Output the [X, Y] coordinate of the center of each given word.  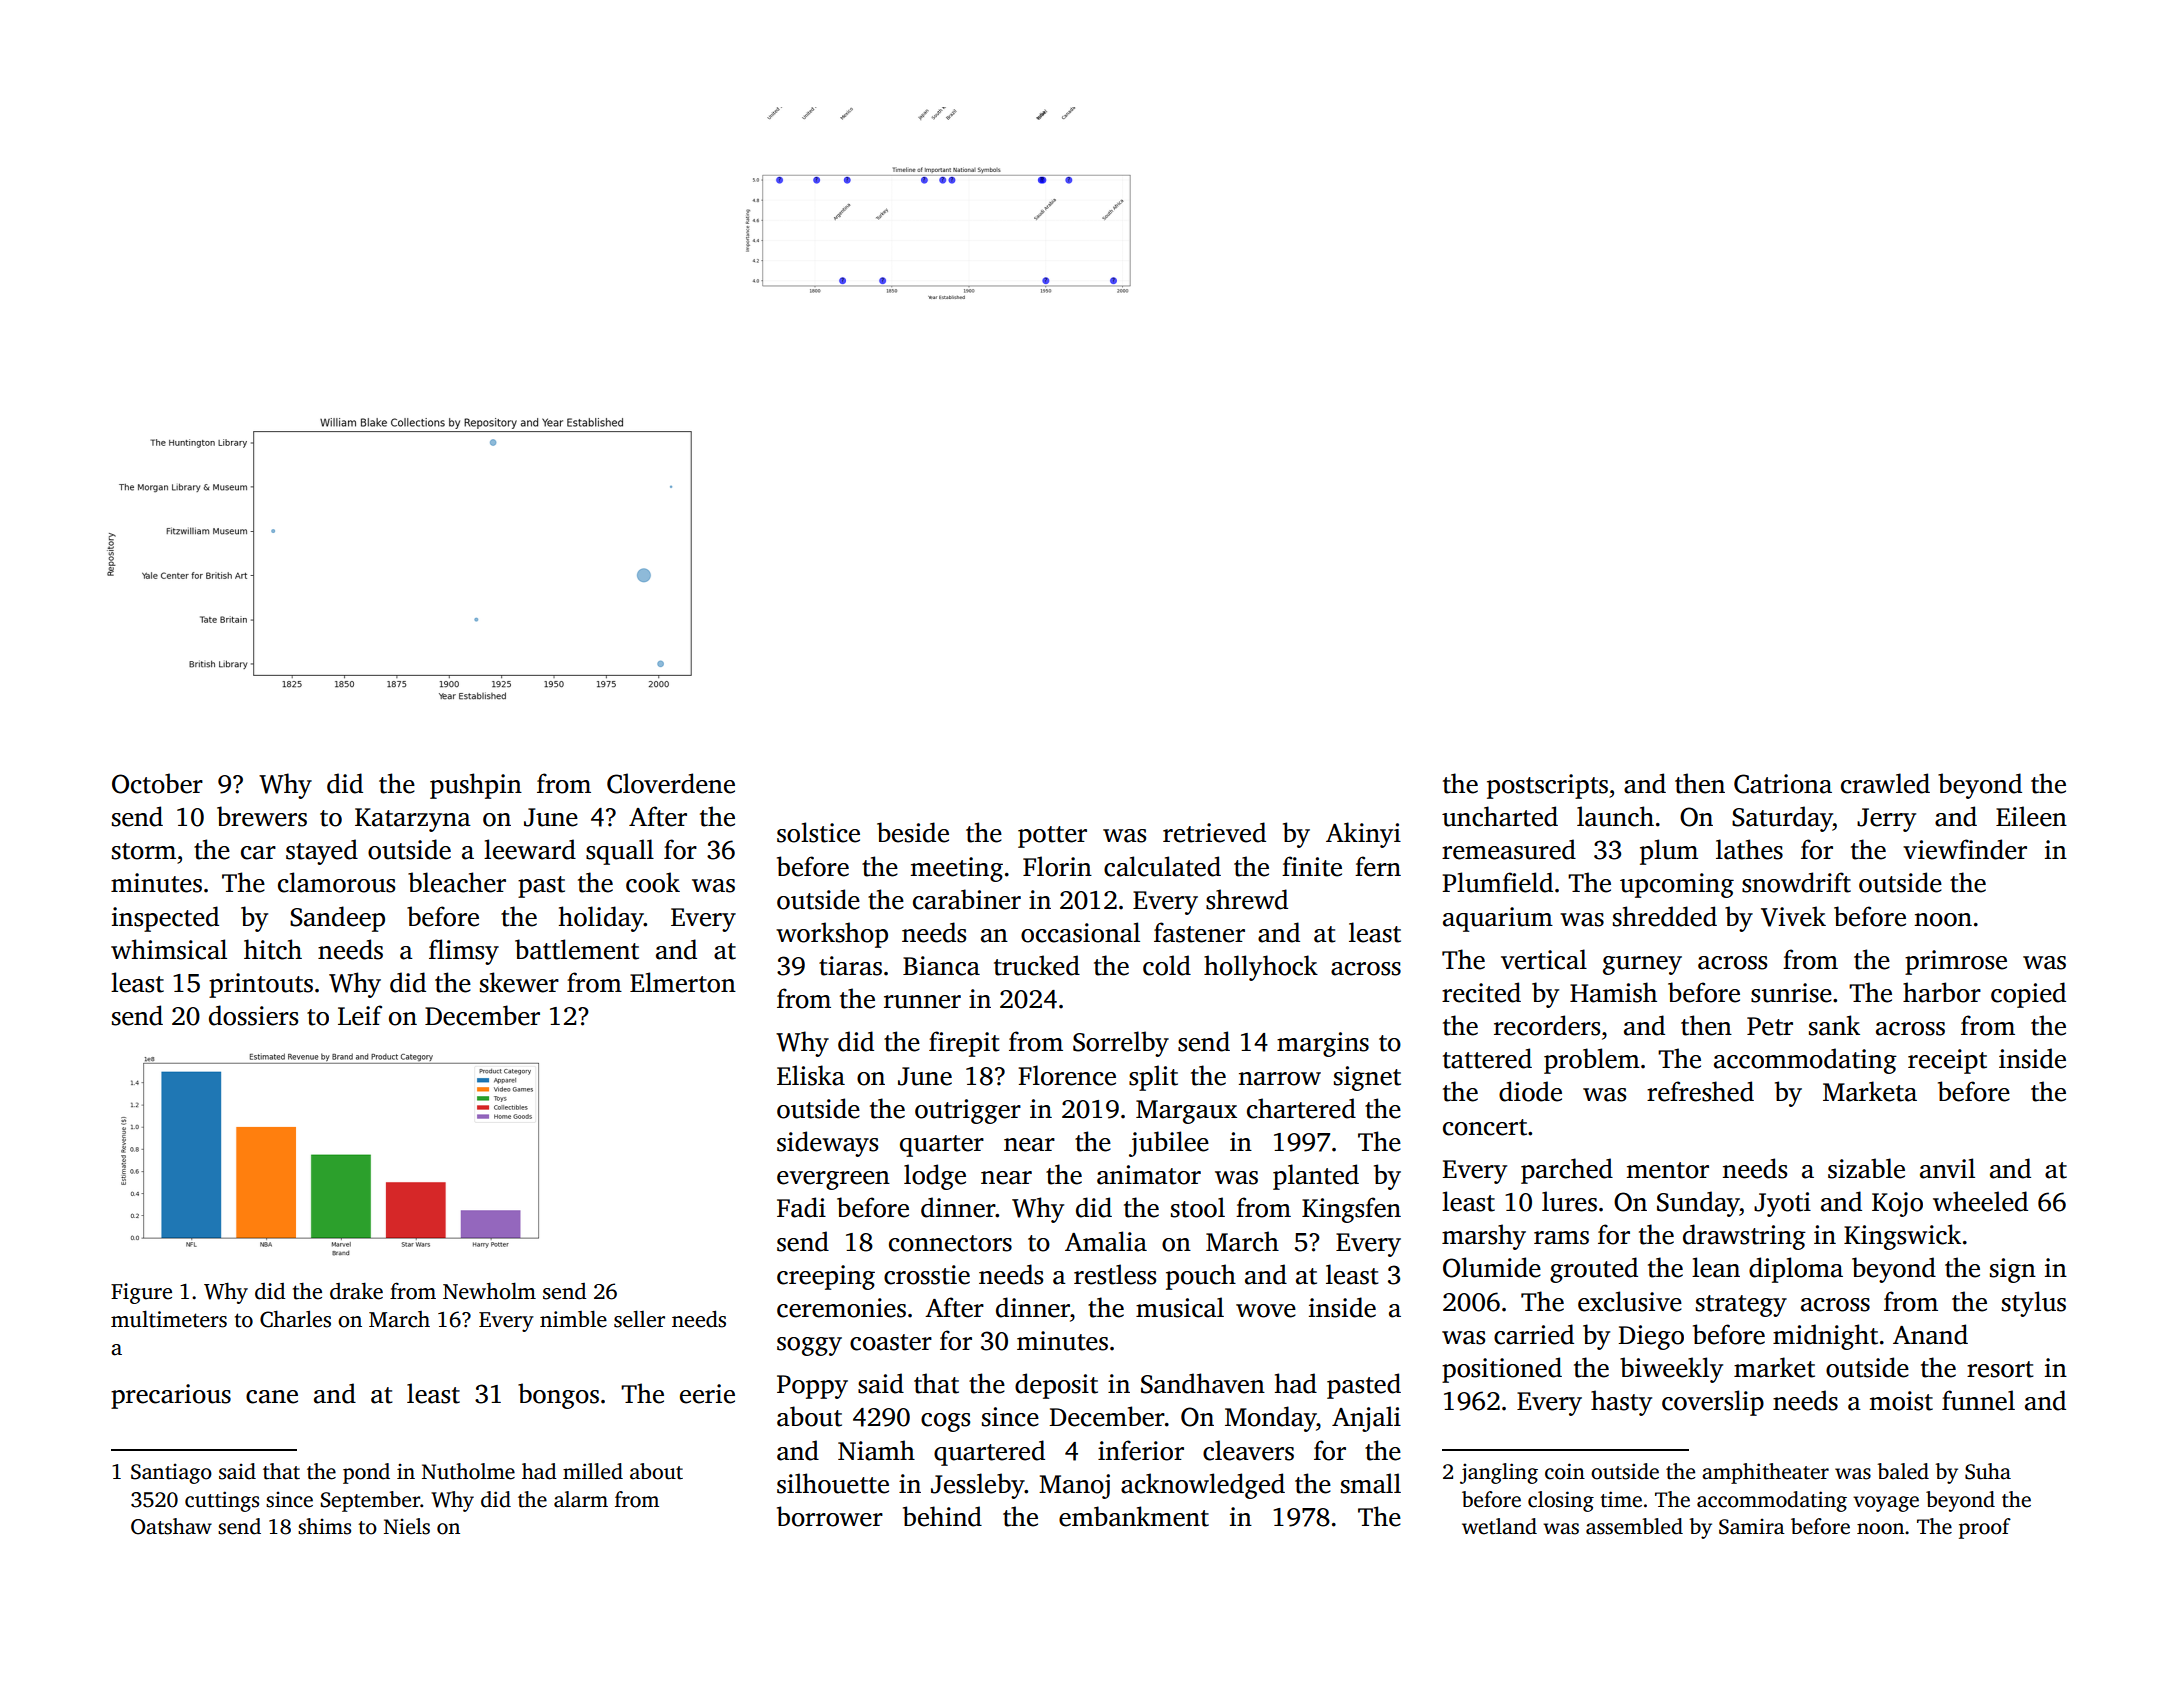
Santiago [171, 1473]
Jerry [1886, 820]
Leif [360, 1015]
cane [272, 1397]
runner [922, 1002]
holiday [601, 919]
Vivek [1793, 916]
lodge [935, 1177]
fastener [1199, 932]
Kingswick [1902, 1237]
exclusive [1630, 1301]
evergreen [833, 1180]
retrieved [1214, 832]
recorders [1547, 1025]
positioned [1502, 1370]
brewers [262, 816]
